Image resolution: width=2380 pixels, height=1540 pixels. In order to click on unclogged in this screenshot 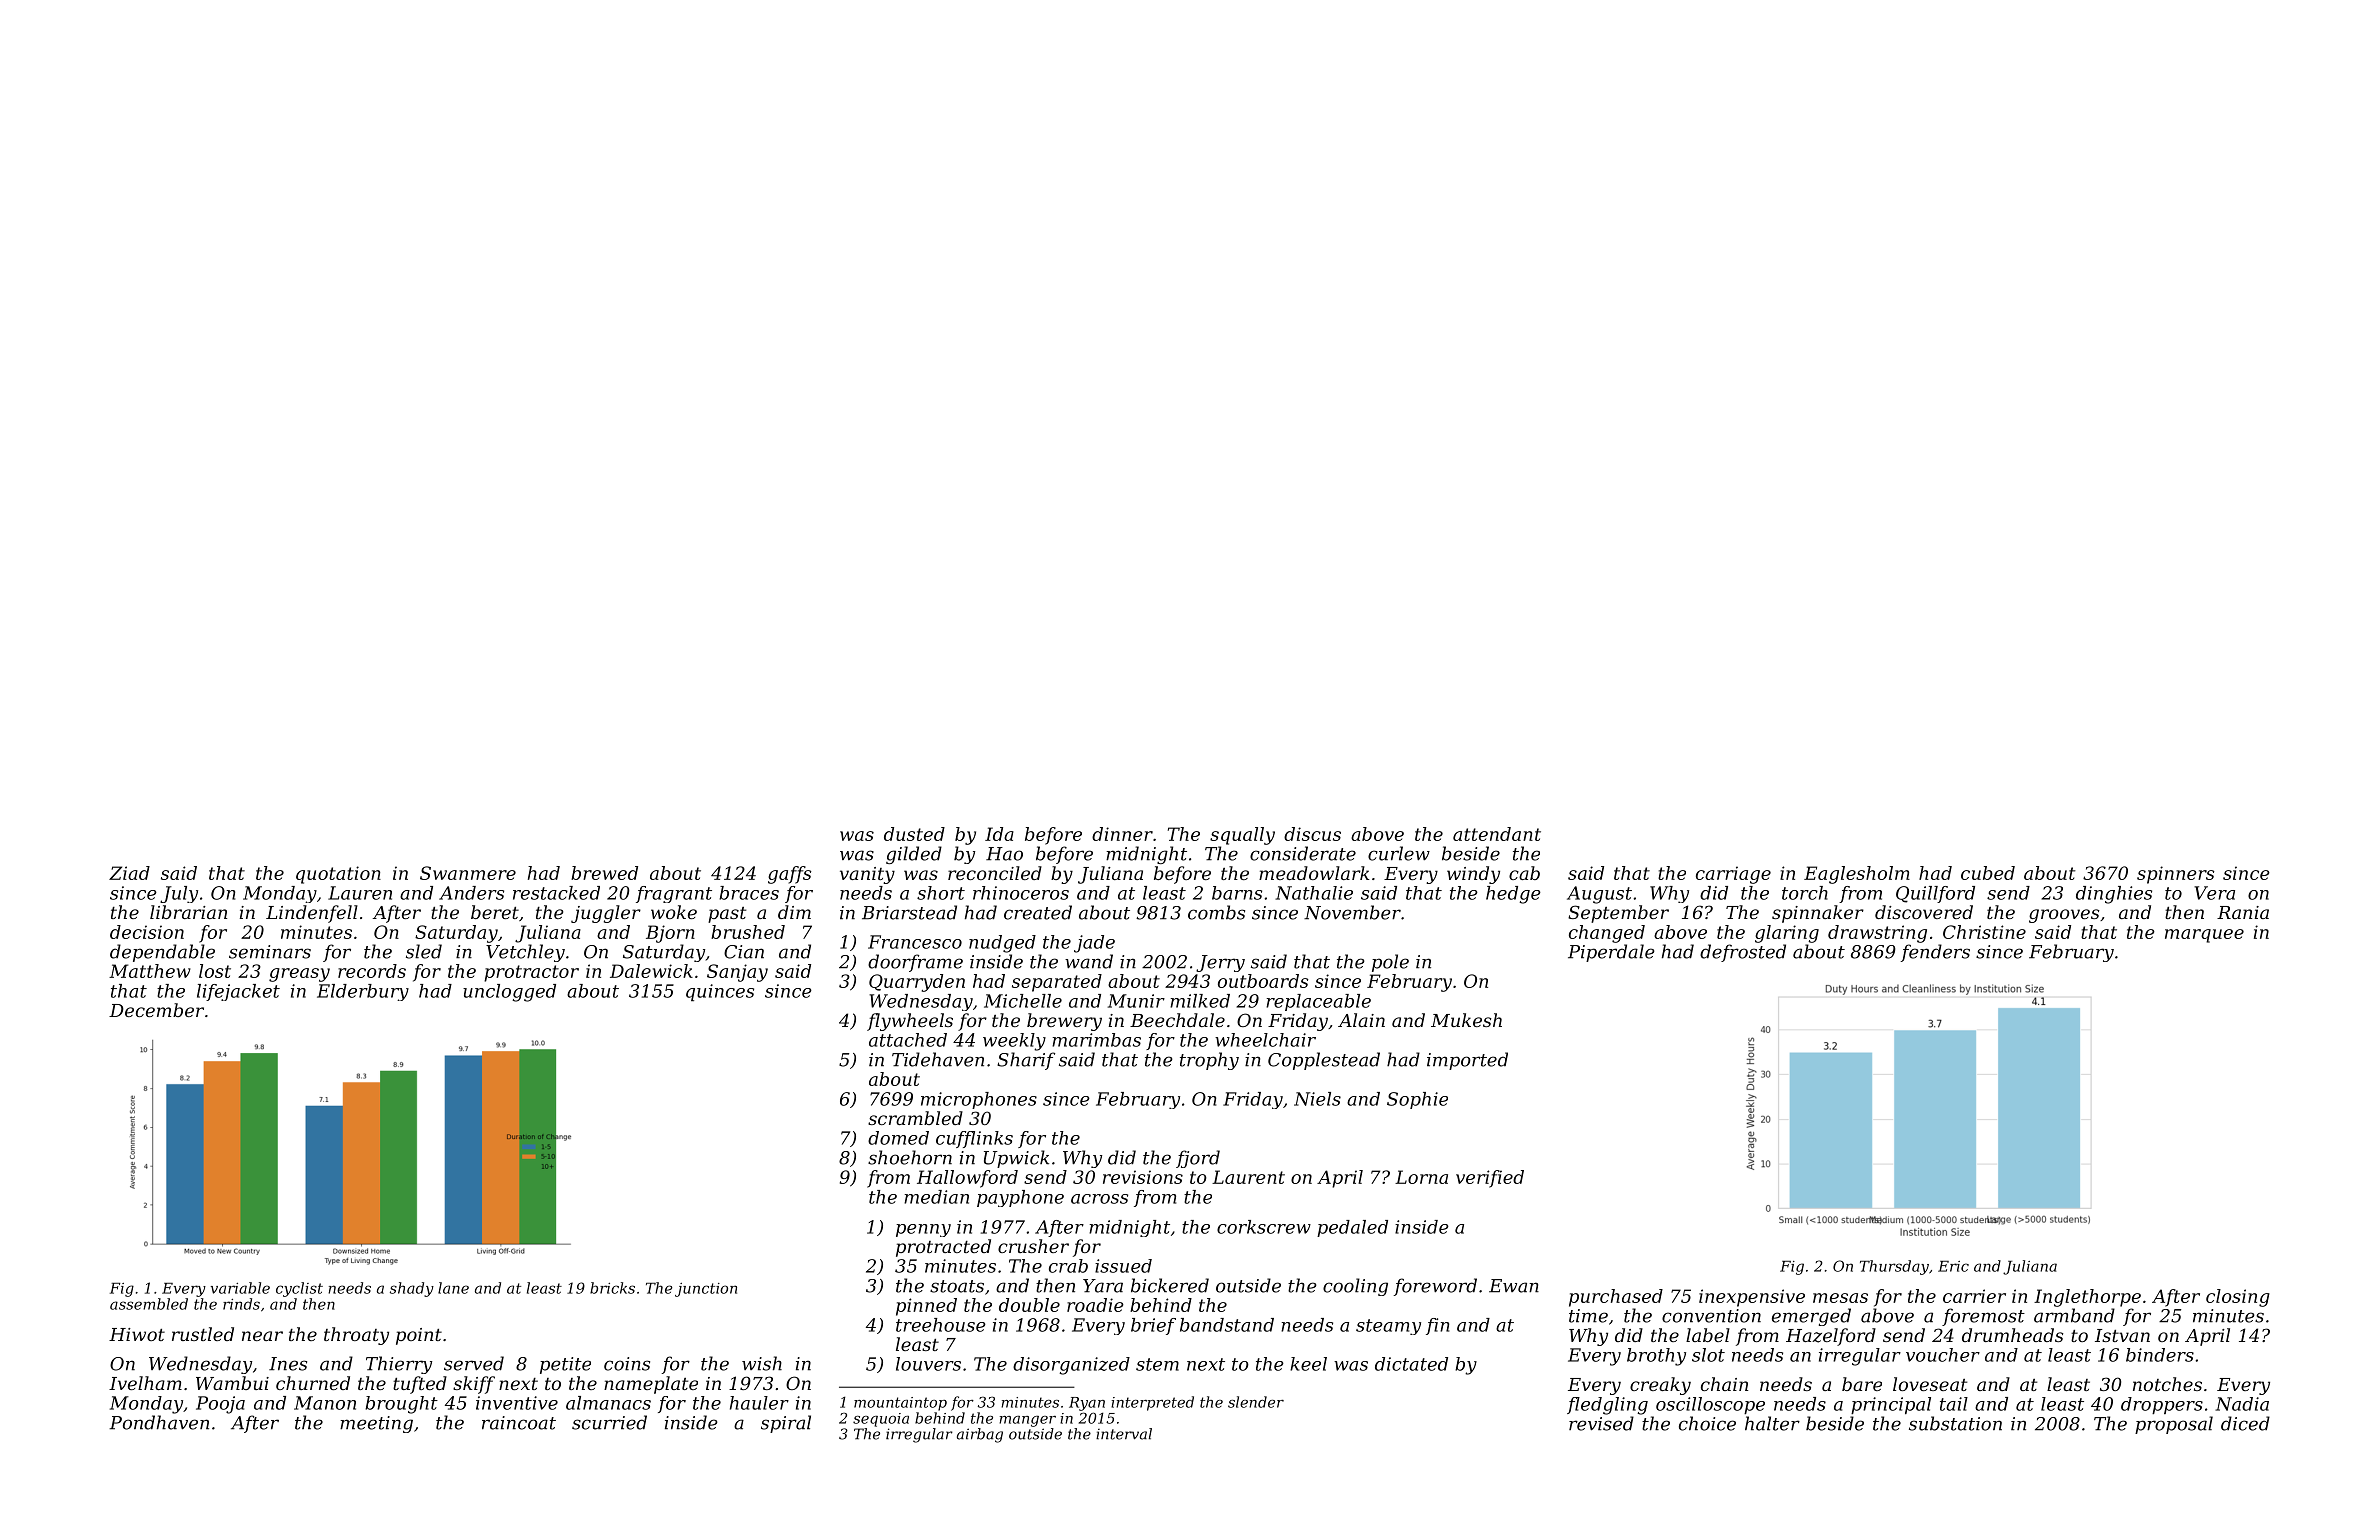, I will do `click(509, 993)`.
